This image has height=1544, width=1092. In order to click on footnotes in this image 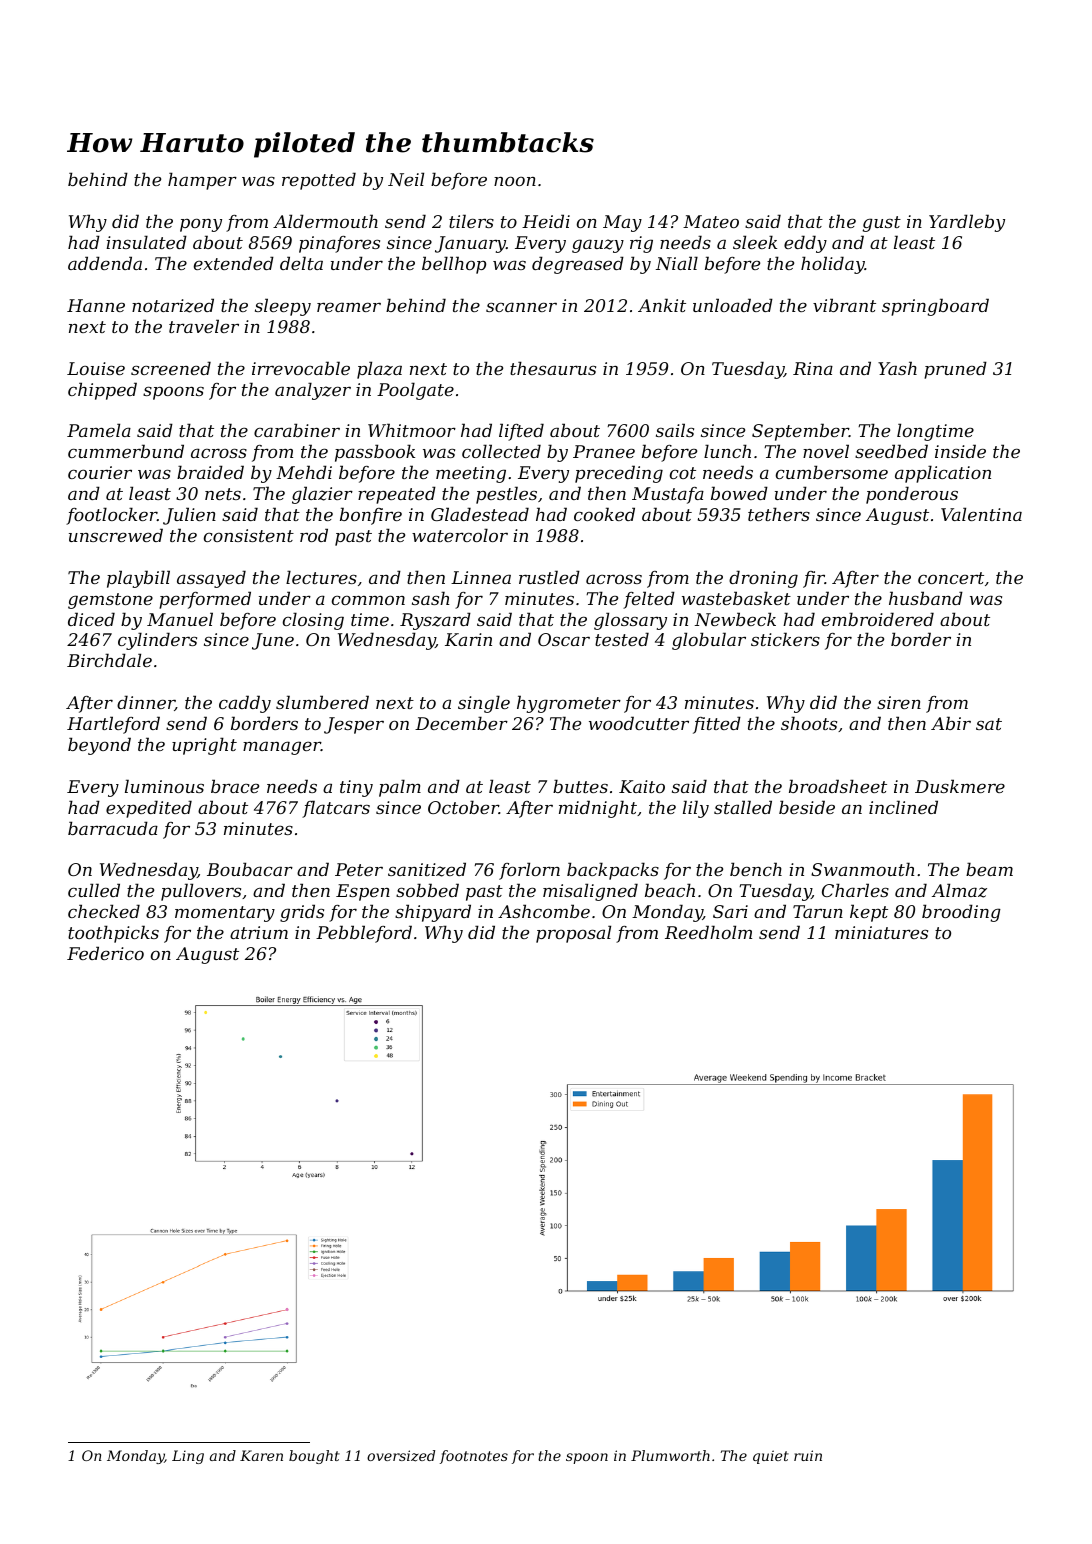, I will do `click(474, 1457)`.
